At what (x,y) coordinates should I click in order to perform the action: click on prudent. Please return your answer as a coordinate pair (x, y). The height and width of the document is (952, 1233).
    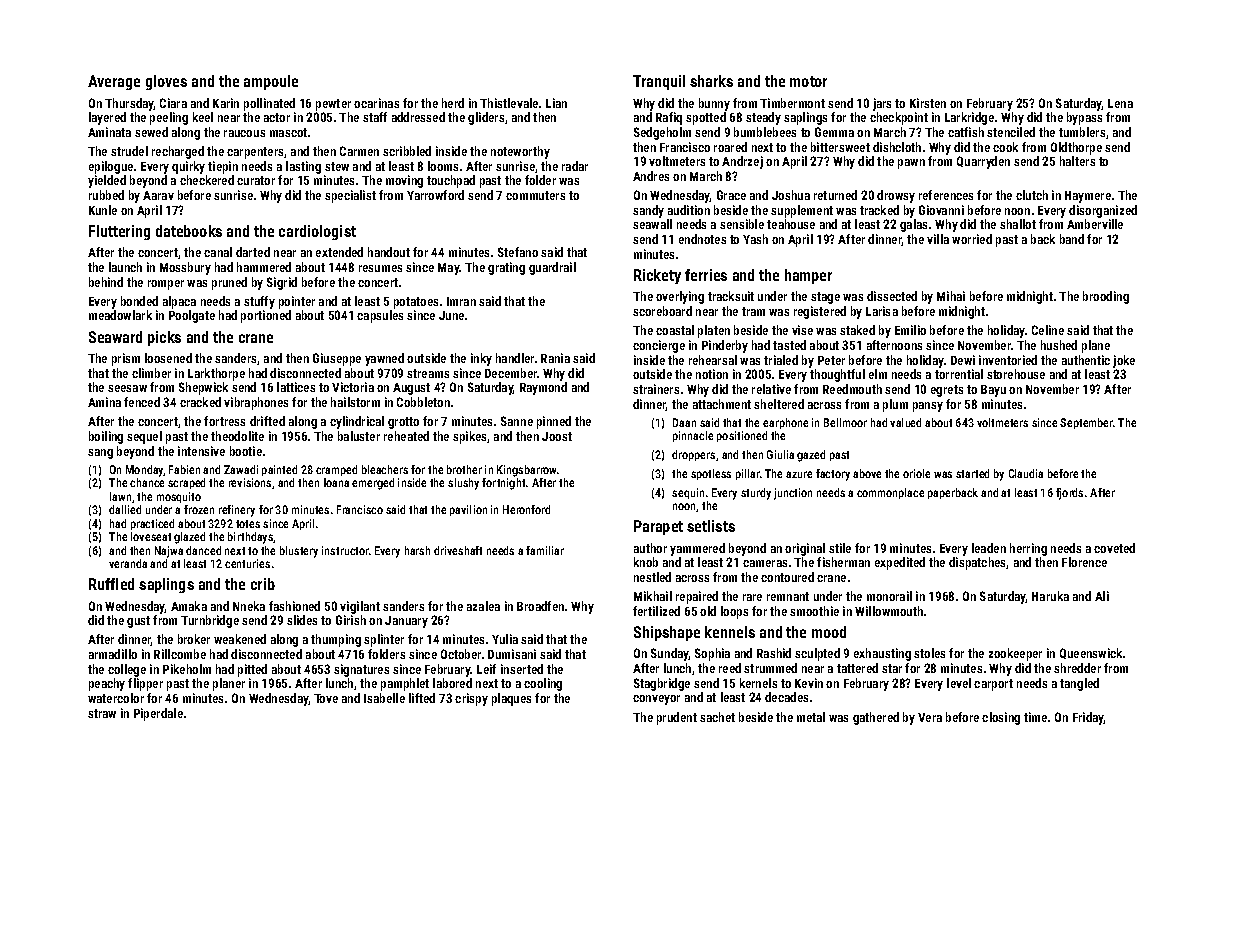
    Looking at the image, I should click on (677, 718).
